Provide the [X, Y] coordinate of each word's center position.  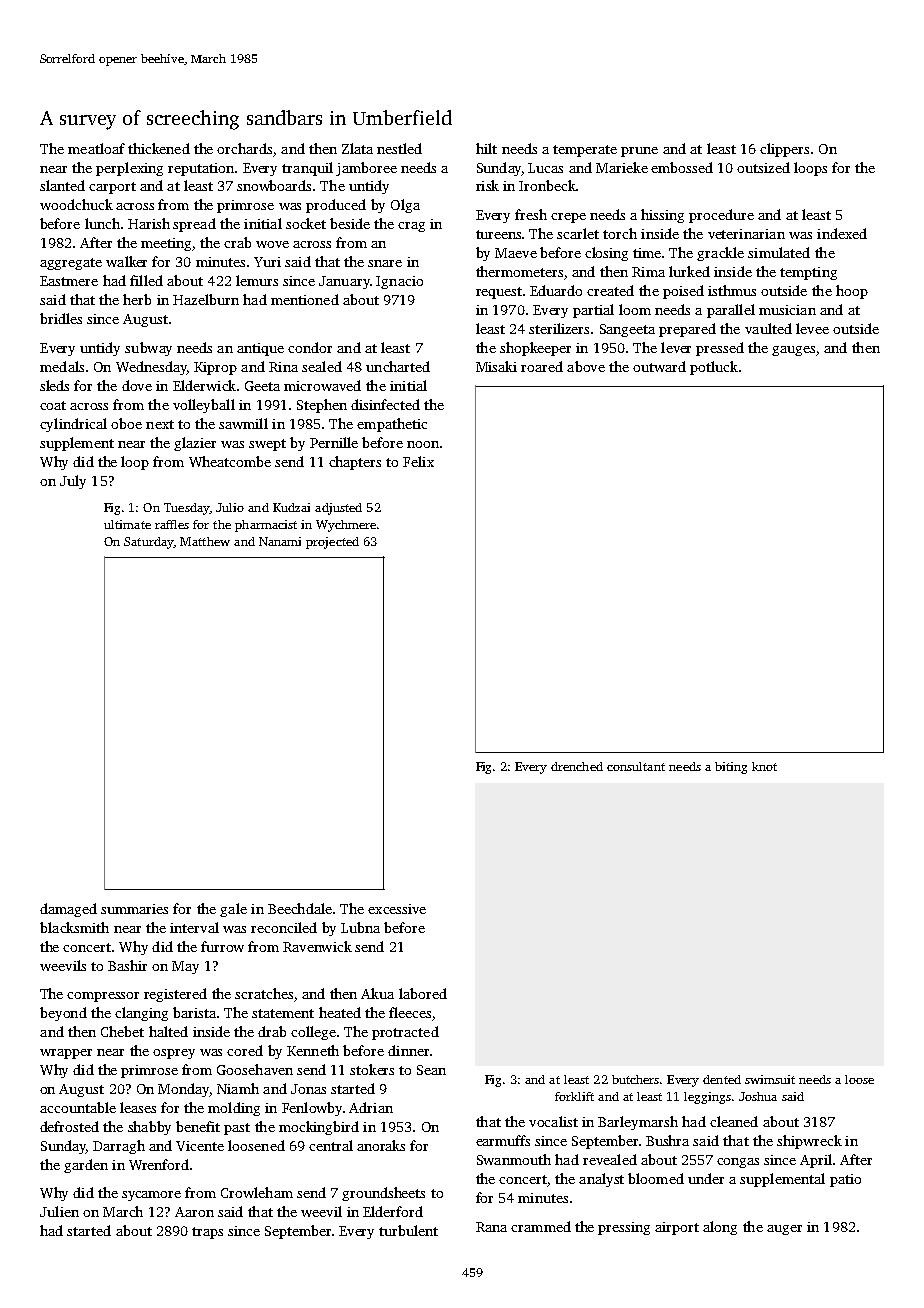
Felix [418, 461]
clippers [784, 150]
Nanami [280, 541]
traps [207, 1233]
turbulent [408, 1230]
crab [237, 242]
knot [764, 766]
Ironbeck [547, 185]
